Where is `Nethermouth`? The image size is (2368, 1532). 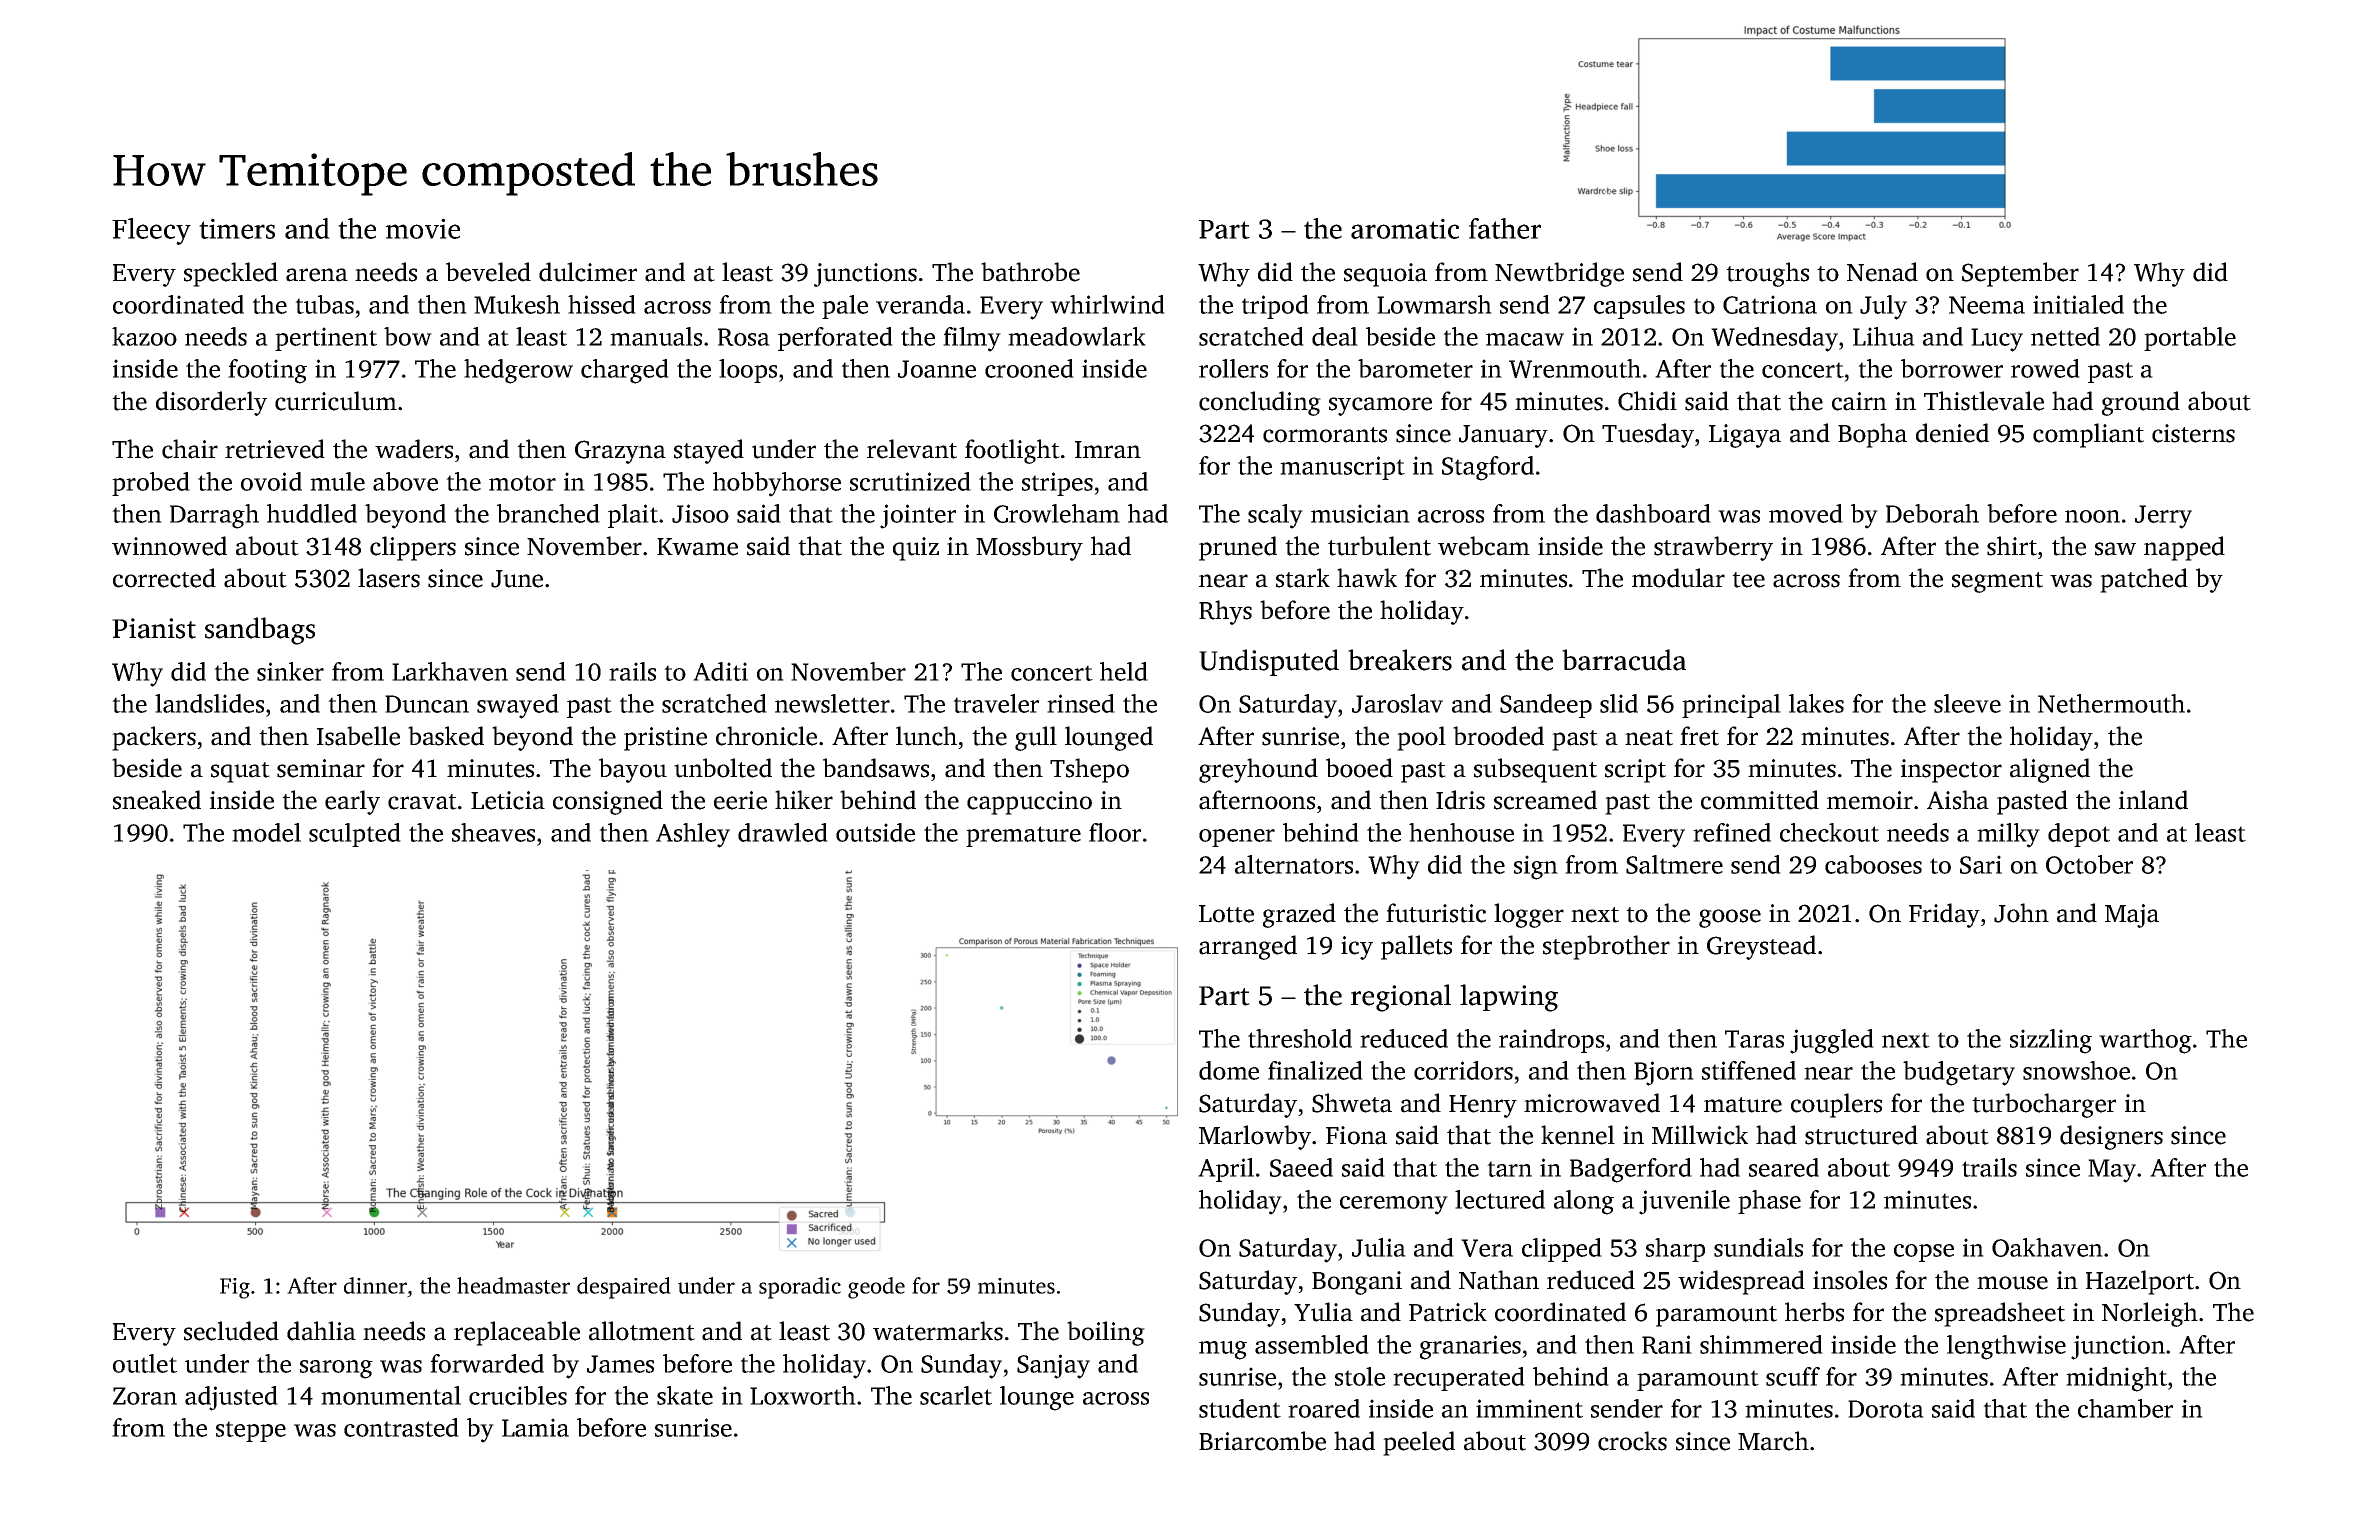 Nethermouth is located at coordinates (2111, 703).
